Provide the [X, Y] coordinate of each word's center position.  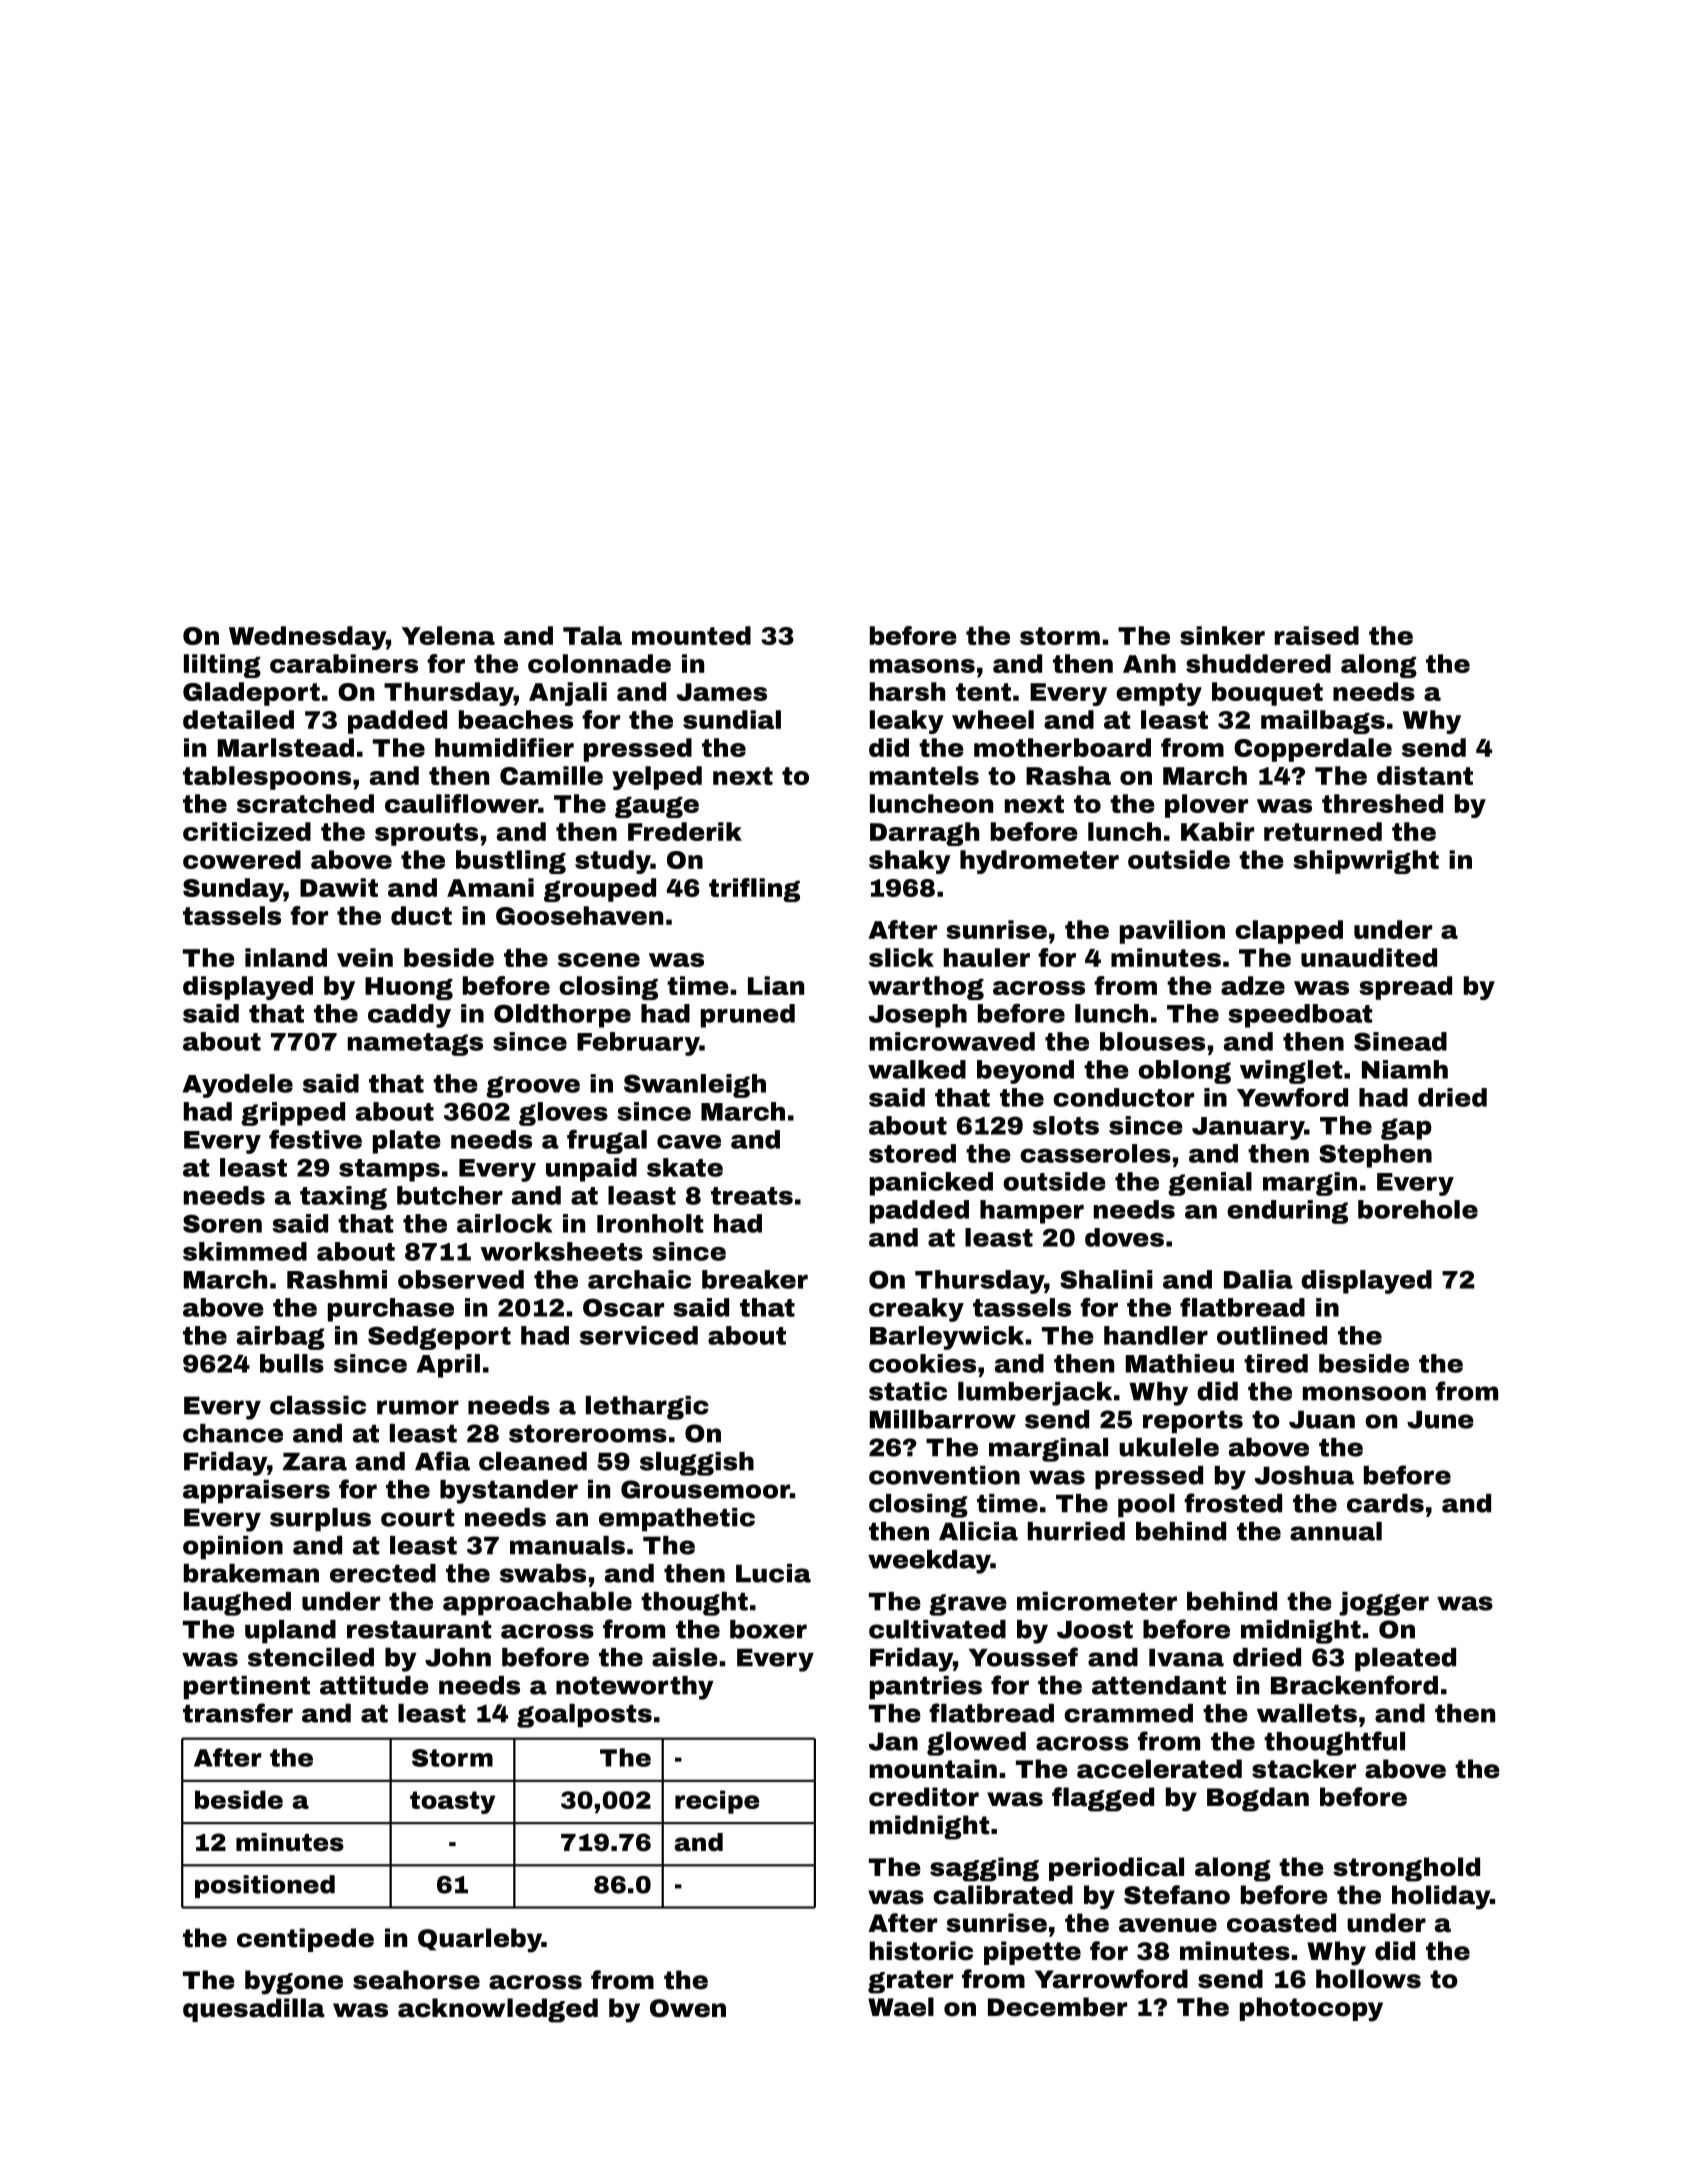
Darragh [924, 834]
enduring [1287, 1212]
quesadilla [254, 2010]
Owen [688, 2008]
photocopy [1311, 2009]
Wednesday [307, 638]
